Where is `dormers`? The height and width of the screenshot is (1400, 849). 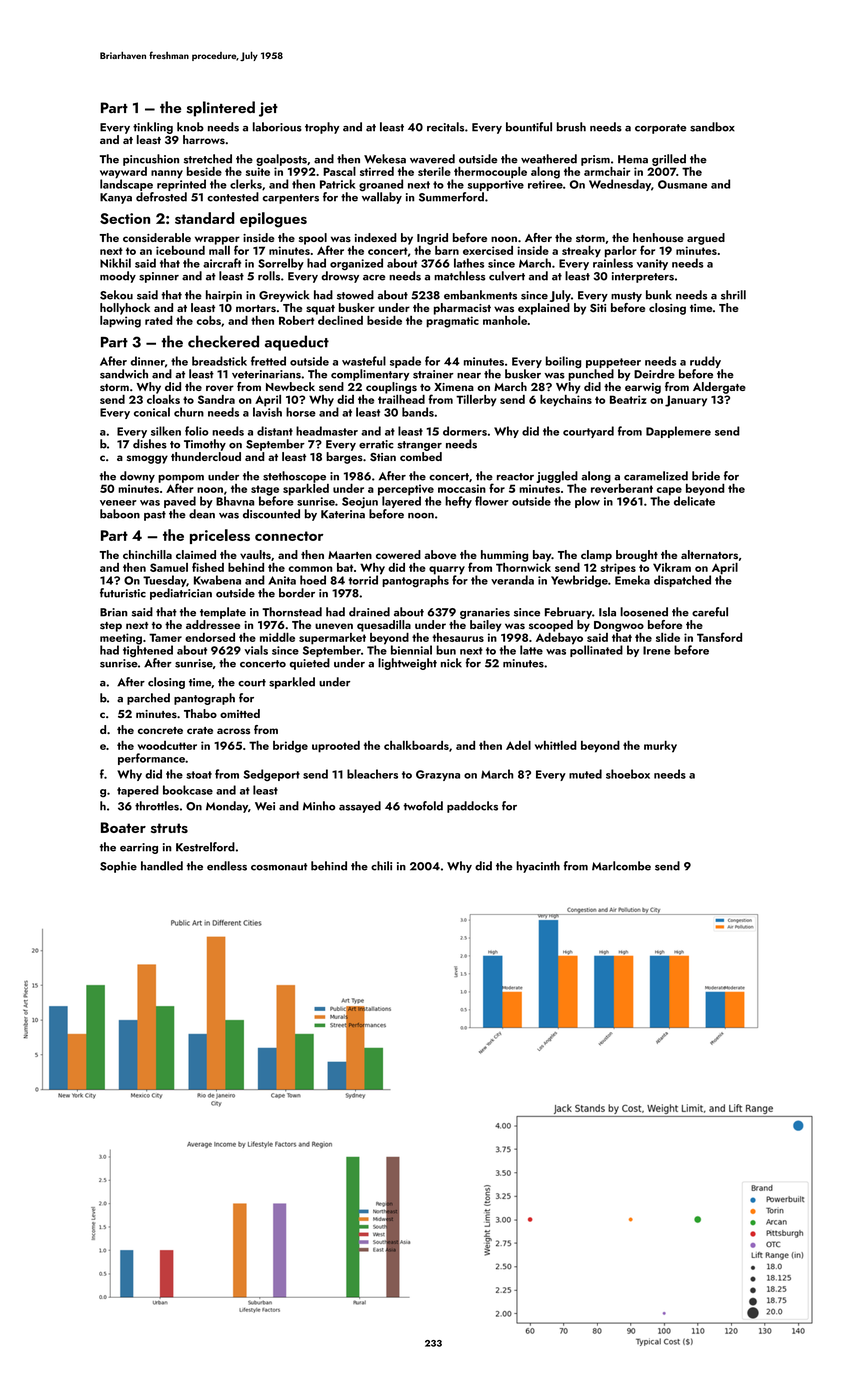 dormers is located at coordinates (465, 431).
